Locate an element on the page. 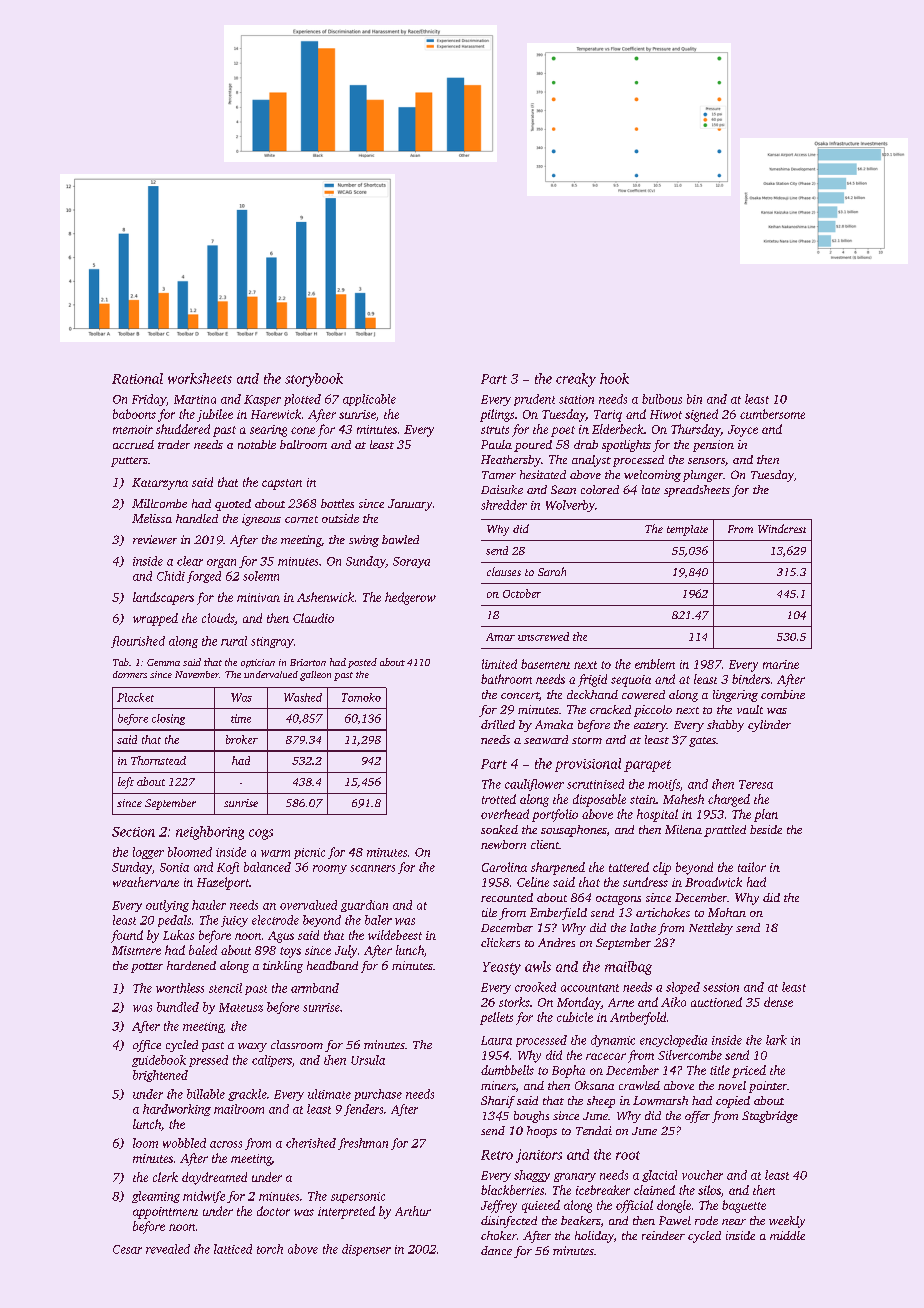 The image size is (924, 1308). waxy is located at coordinates (252, 1047).
